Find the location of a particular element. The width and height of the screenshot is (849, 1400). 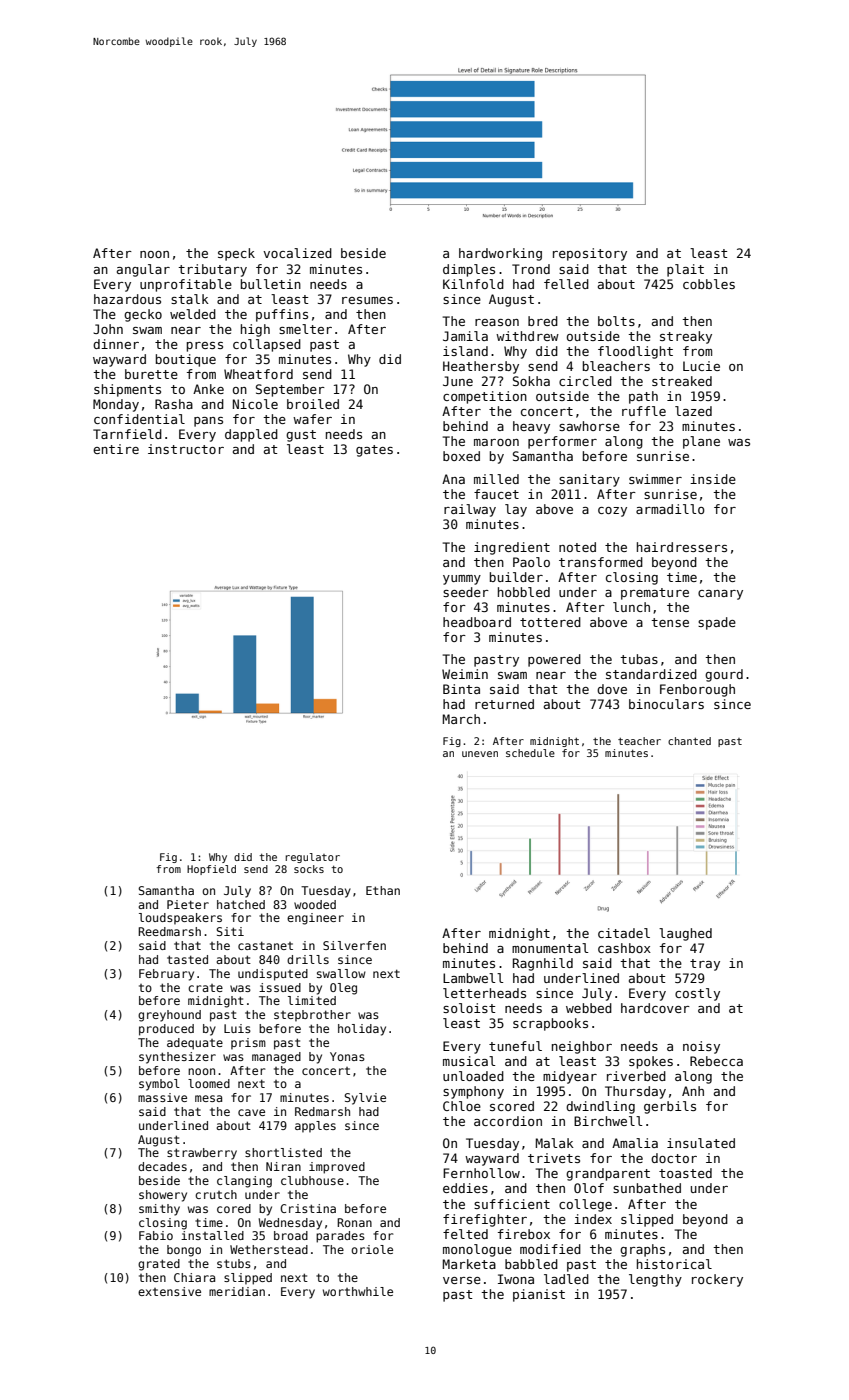

worthwhile is located at coordinates (358, 1291).
